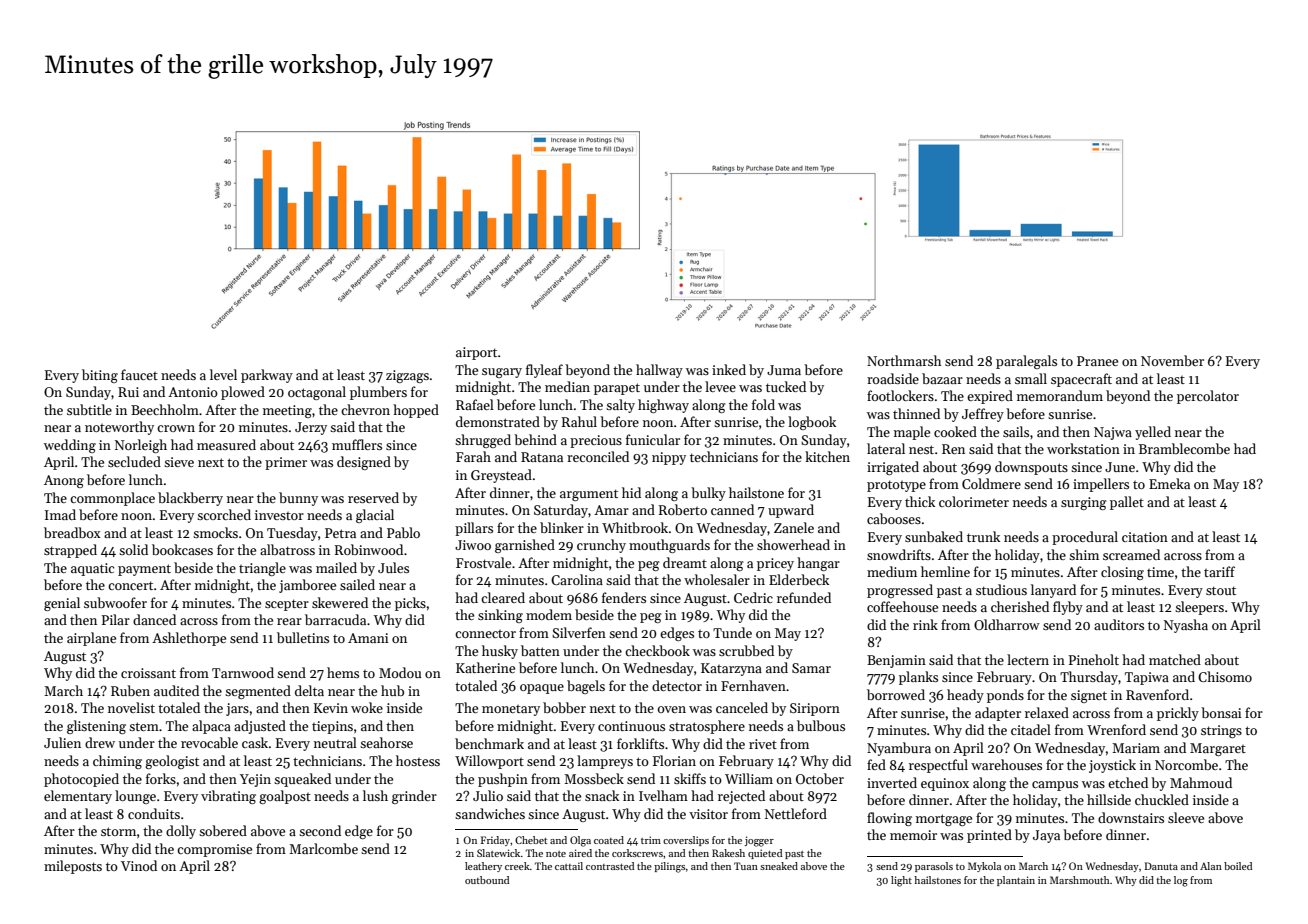 The image size is (1308, 924). I want to click on sandwiches, so click(490, 813).
